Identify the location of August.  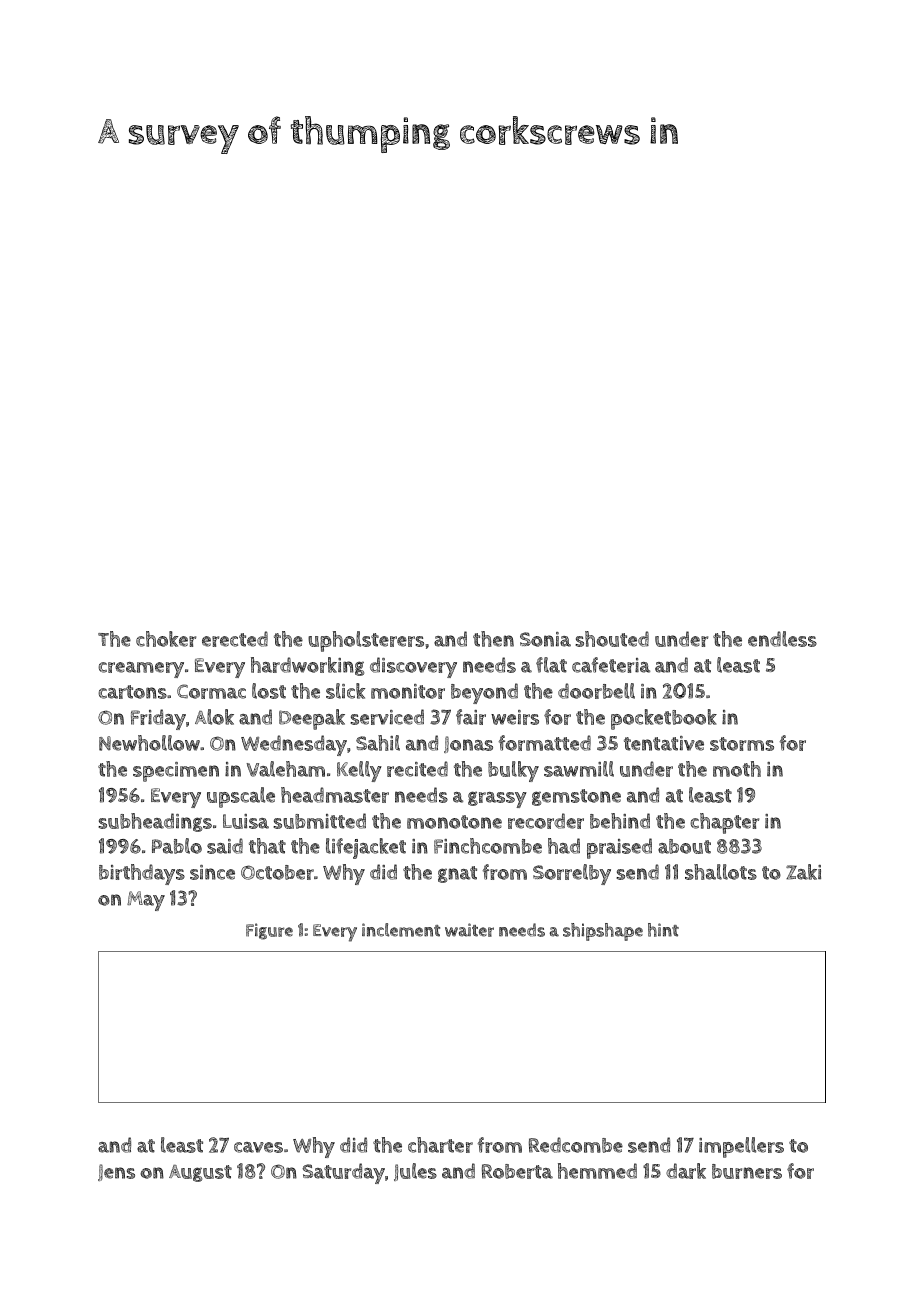
(200, 1173).
